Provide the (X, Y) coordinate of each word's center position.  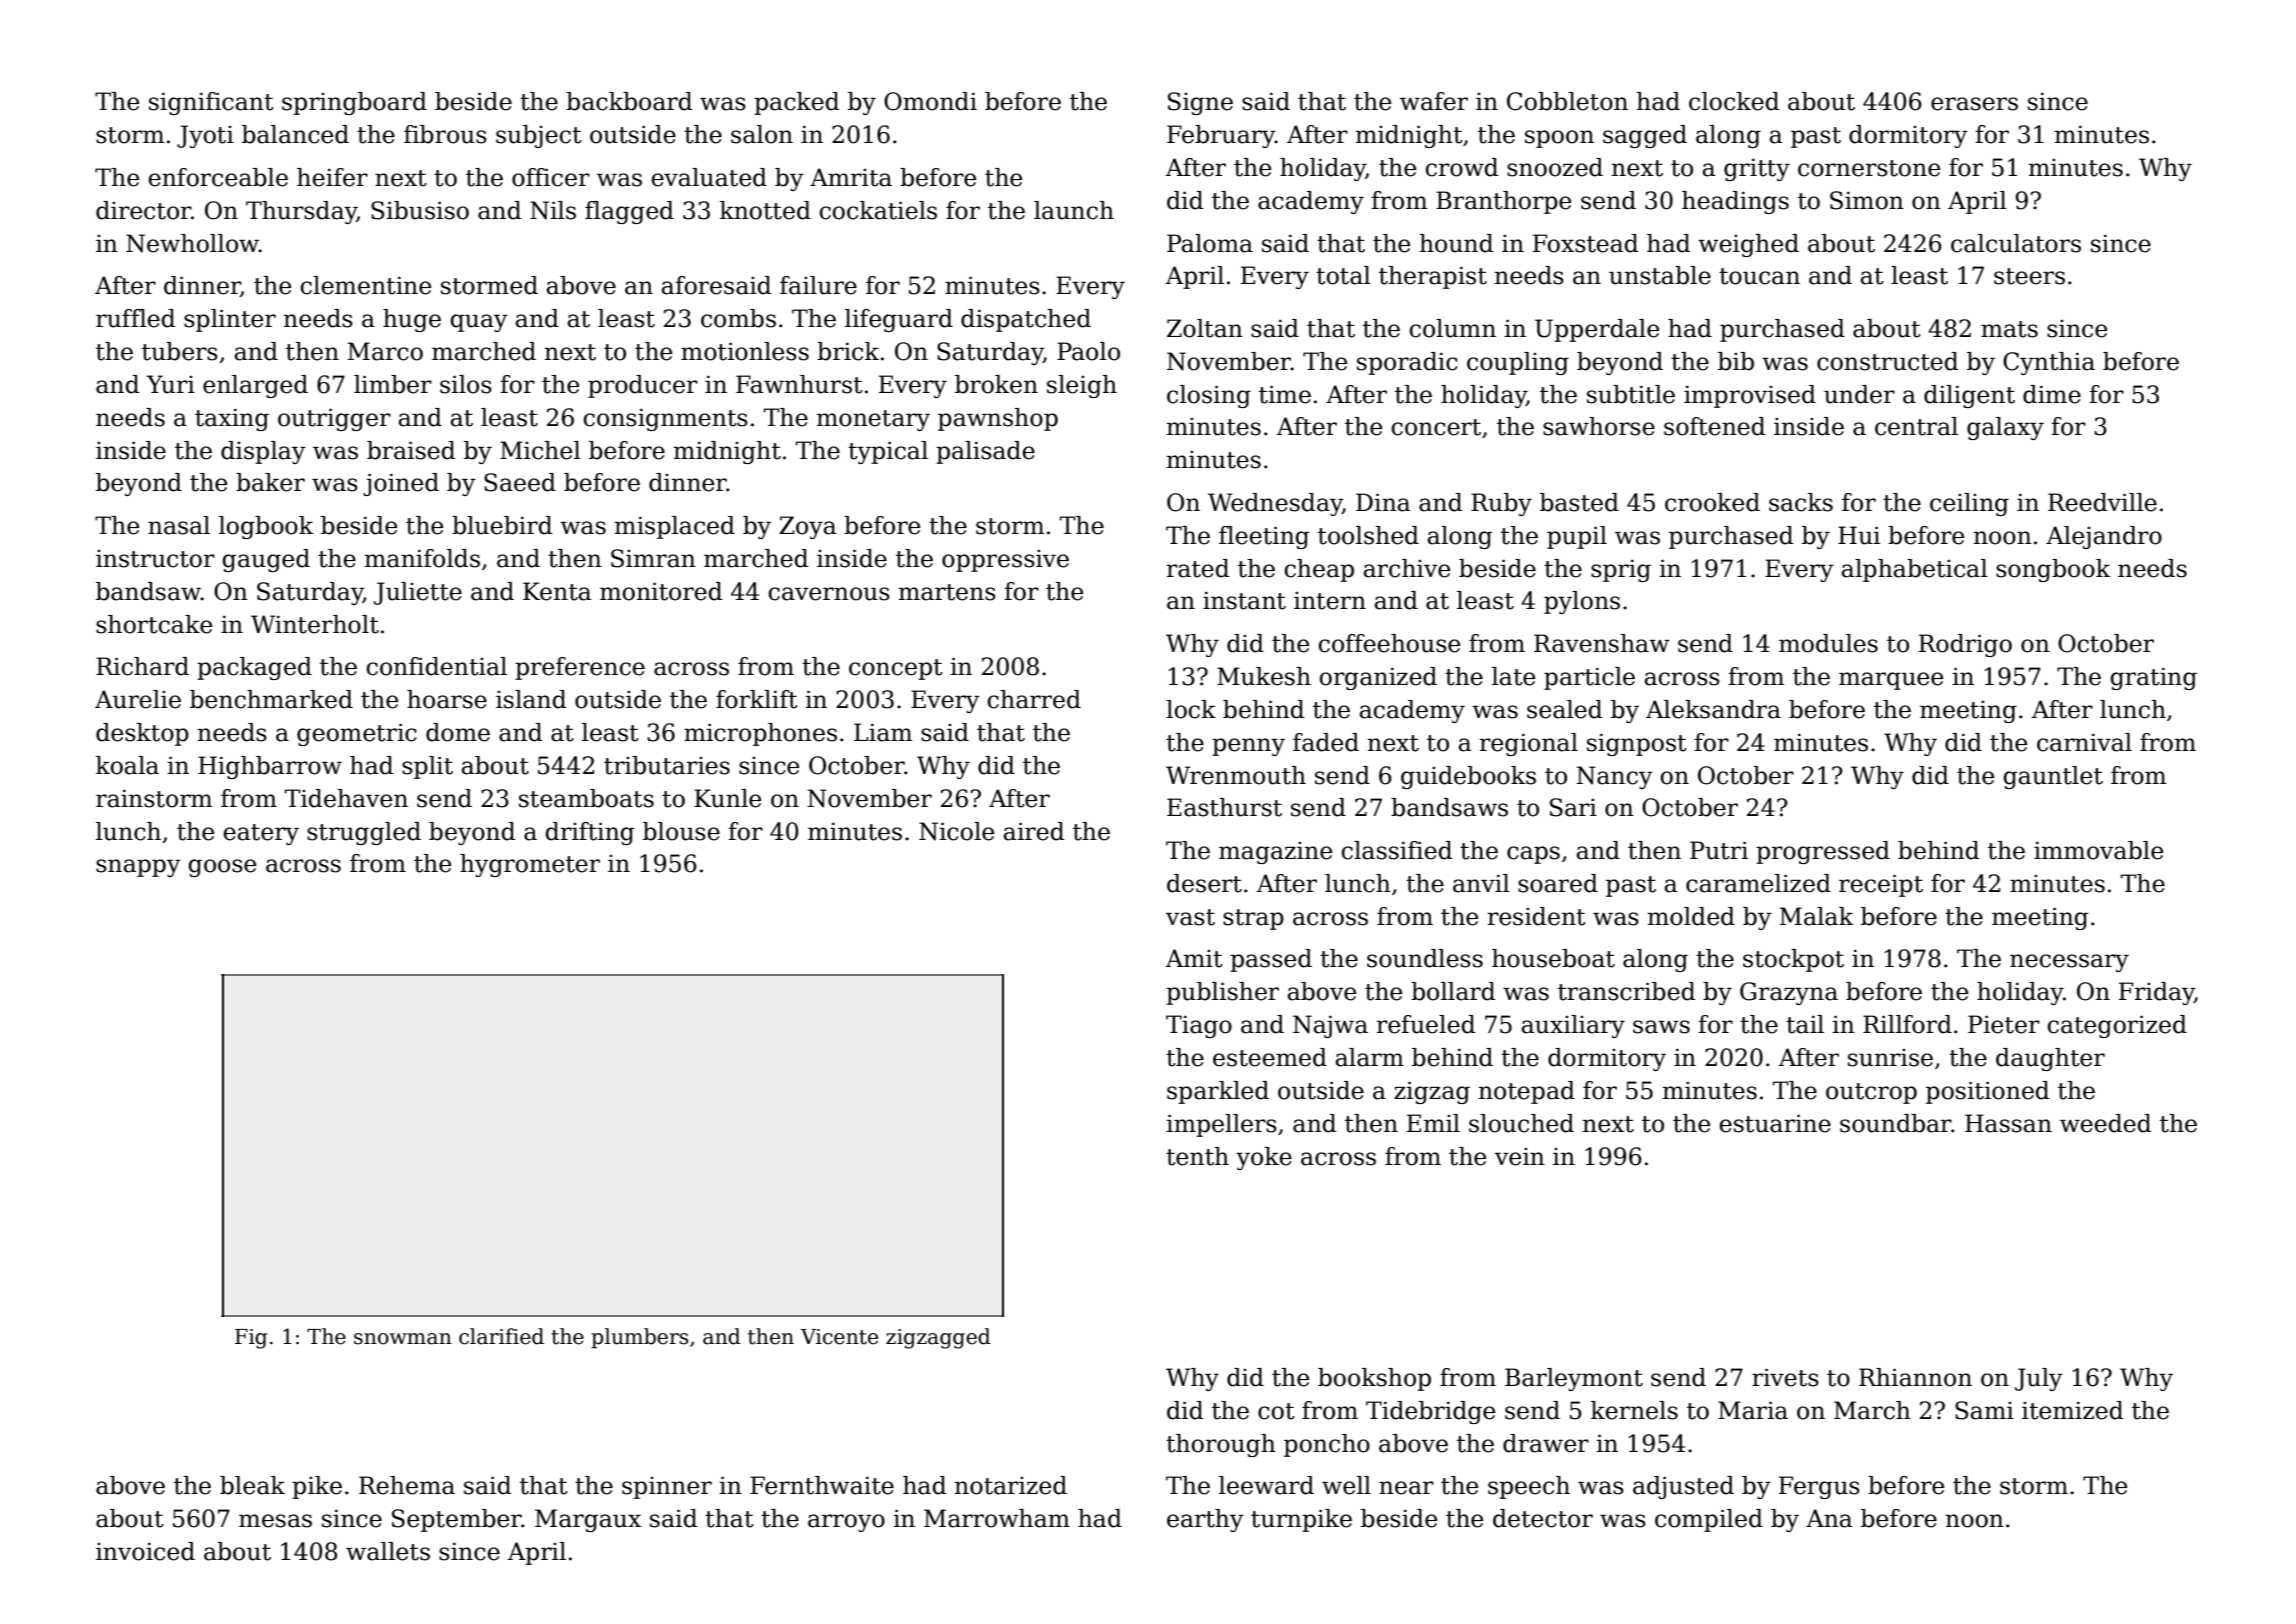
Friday (2156, 993)
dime (2052, 394)
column (1453, 328)
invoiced (145, 1551)
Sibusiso (420, 210)
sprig (1621, 570)
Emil (1433, 1123)
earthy (1205, 1520)
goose (222, 868)
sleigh (1082, 386)
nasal (179, 525)
